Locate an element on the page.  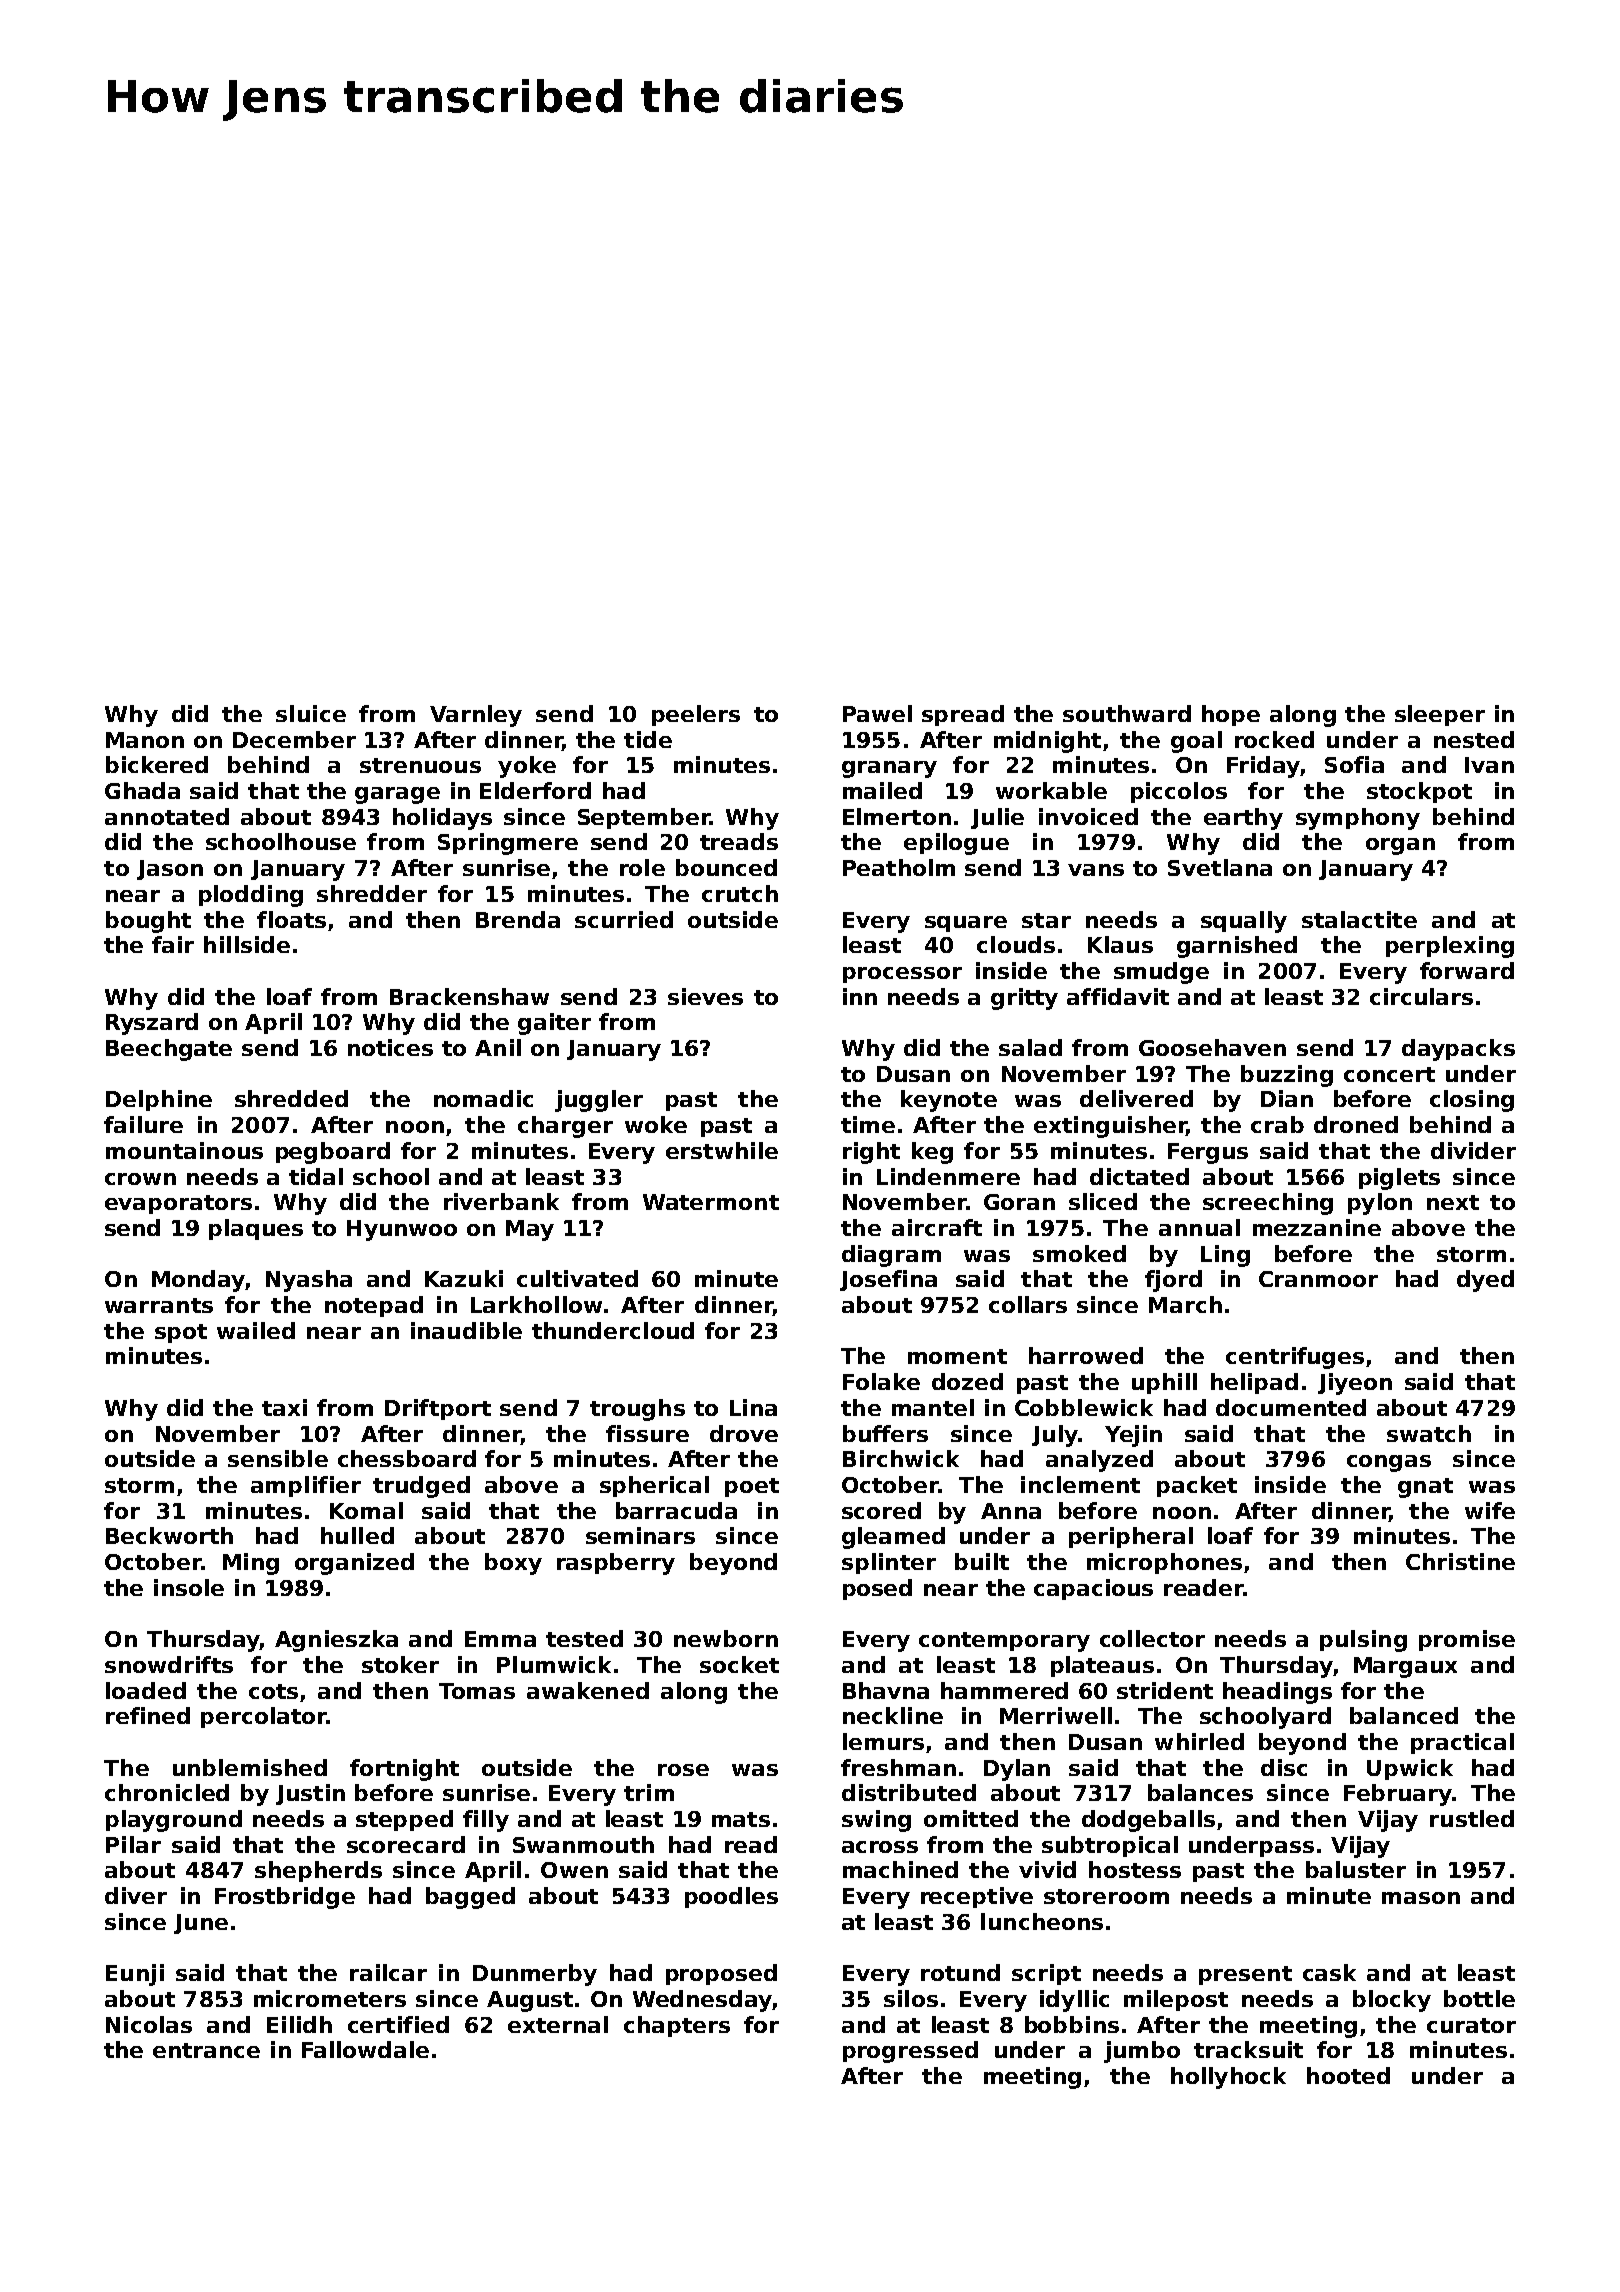
peelers is located at coordinates (696, 715).
